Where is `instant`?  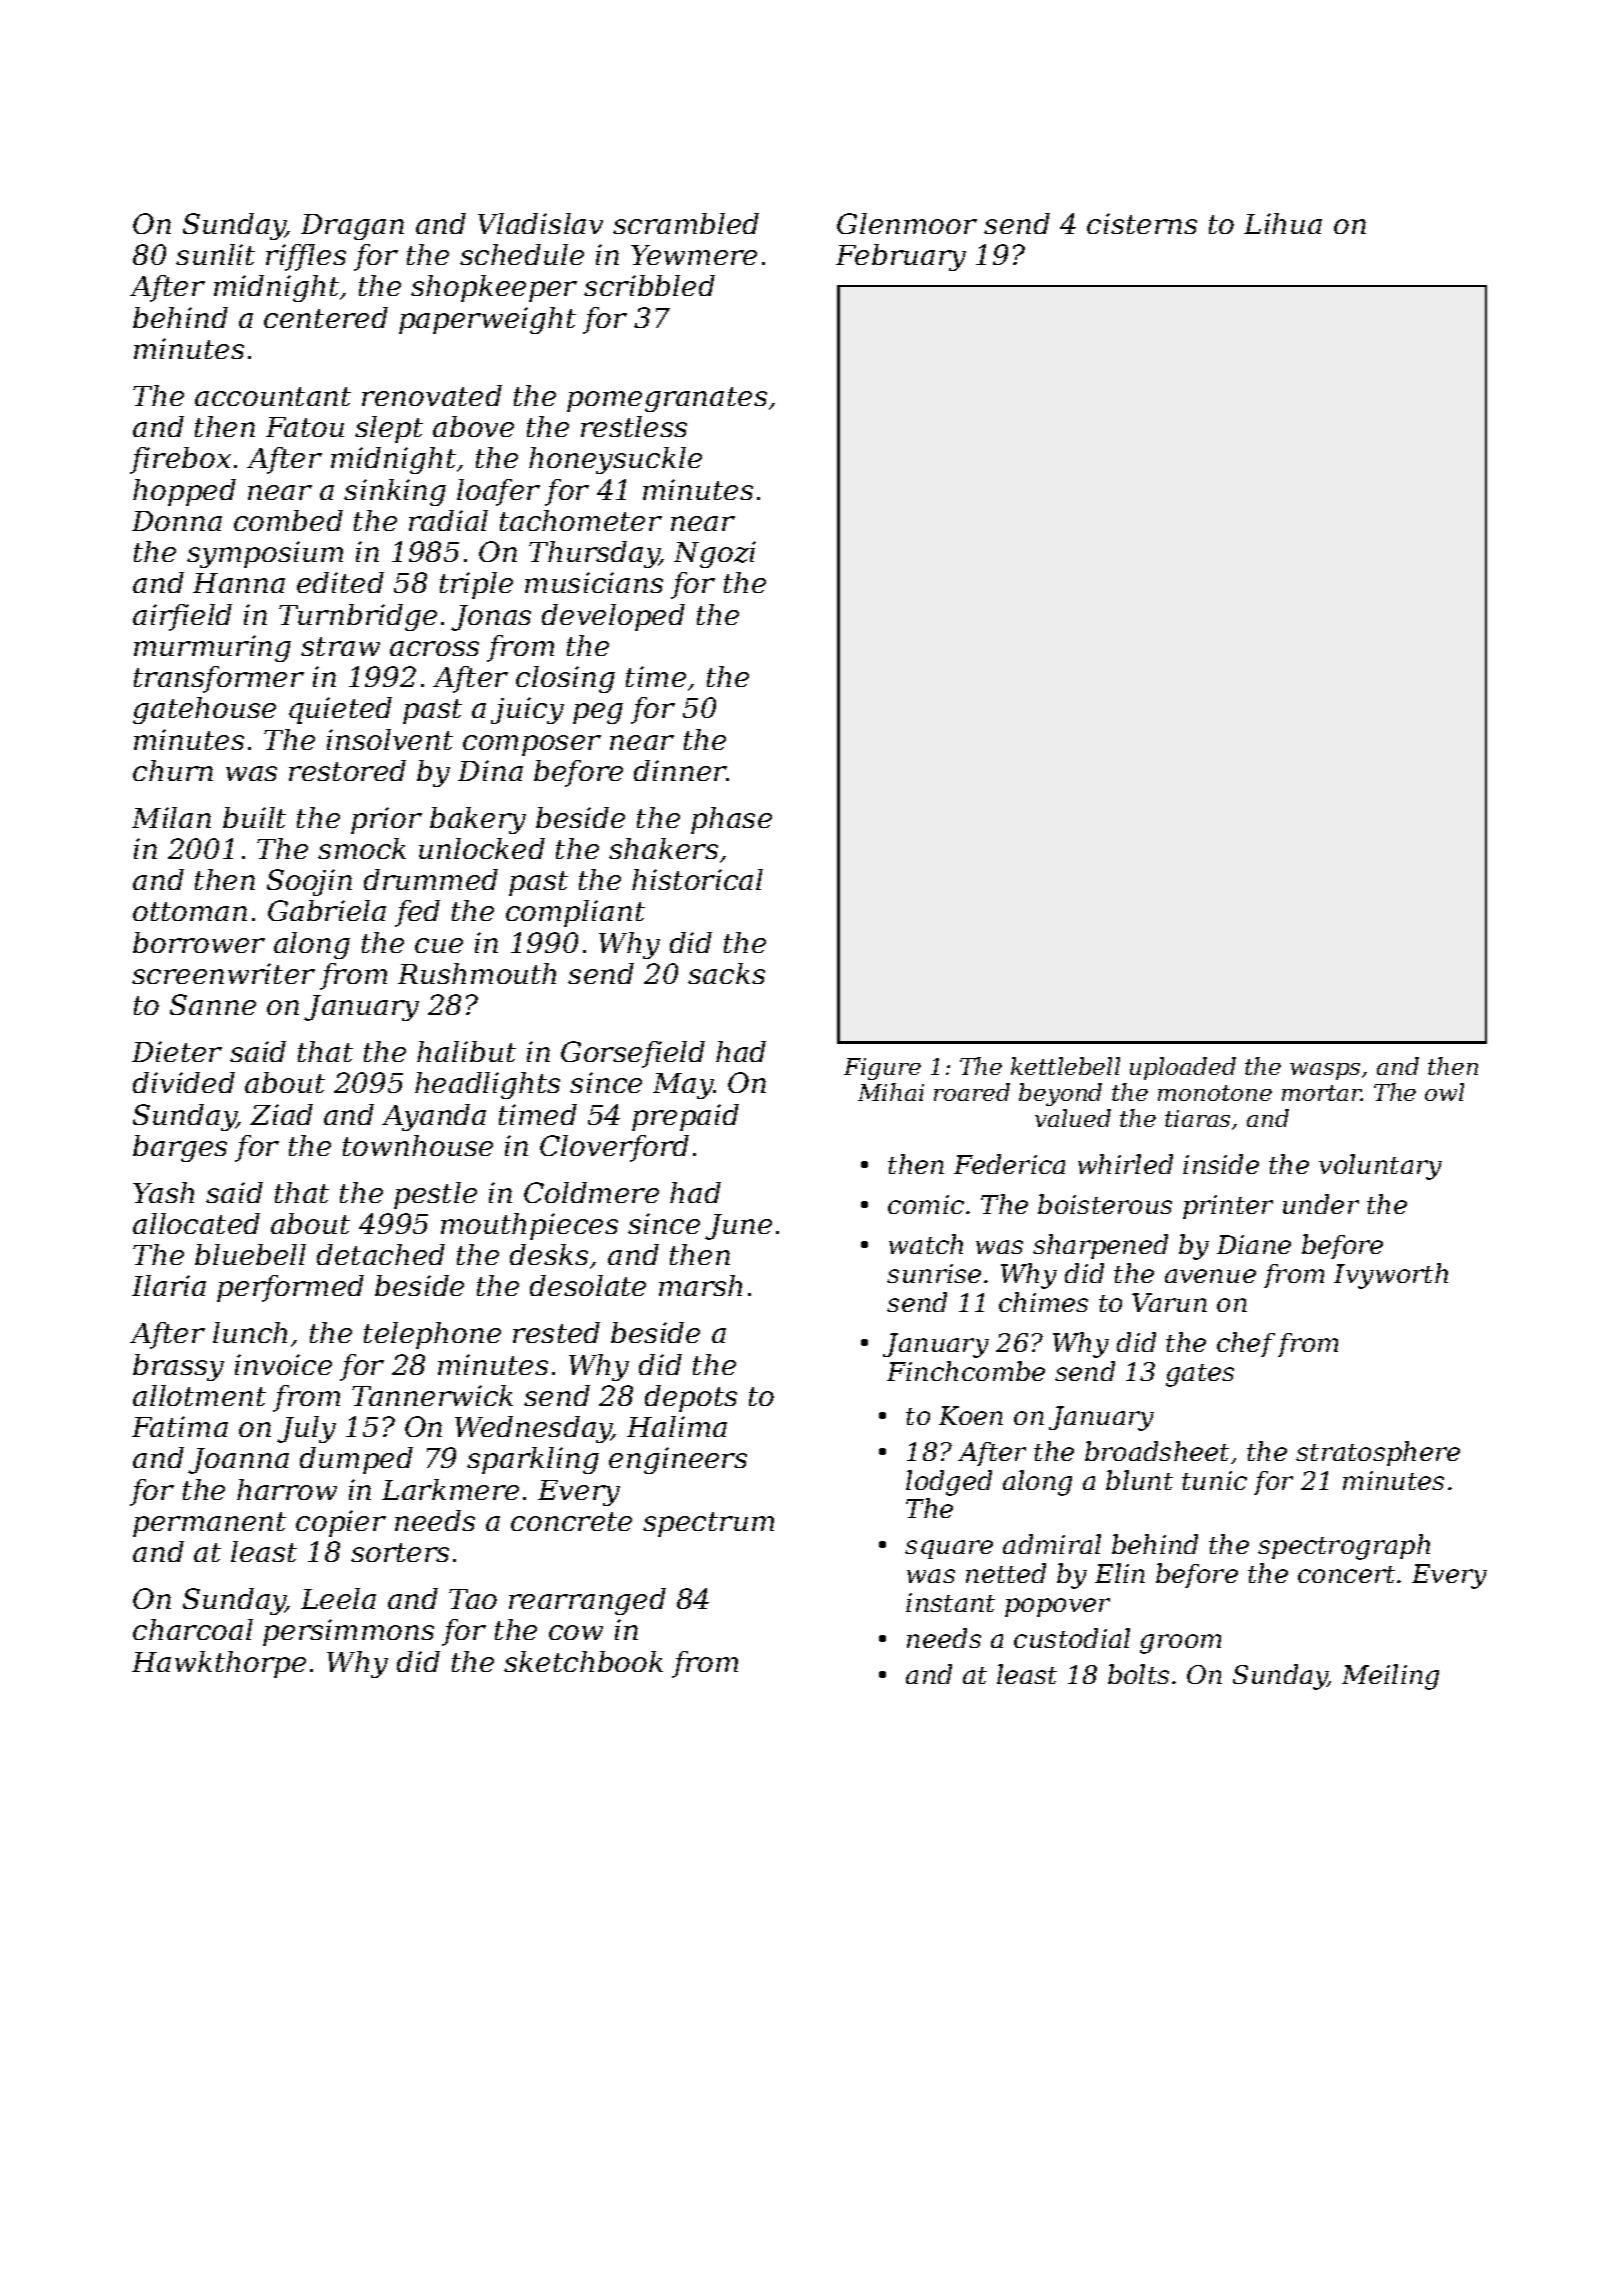 instant is located at coordinates (950, 1602).
